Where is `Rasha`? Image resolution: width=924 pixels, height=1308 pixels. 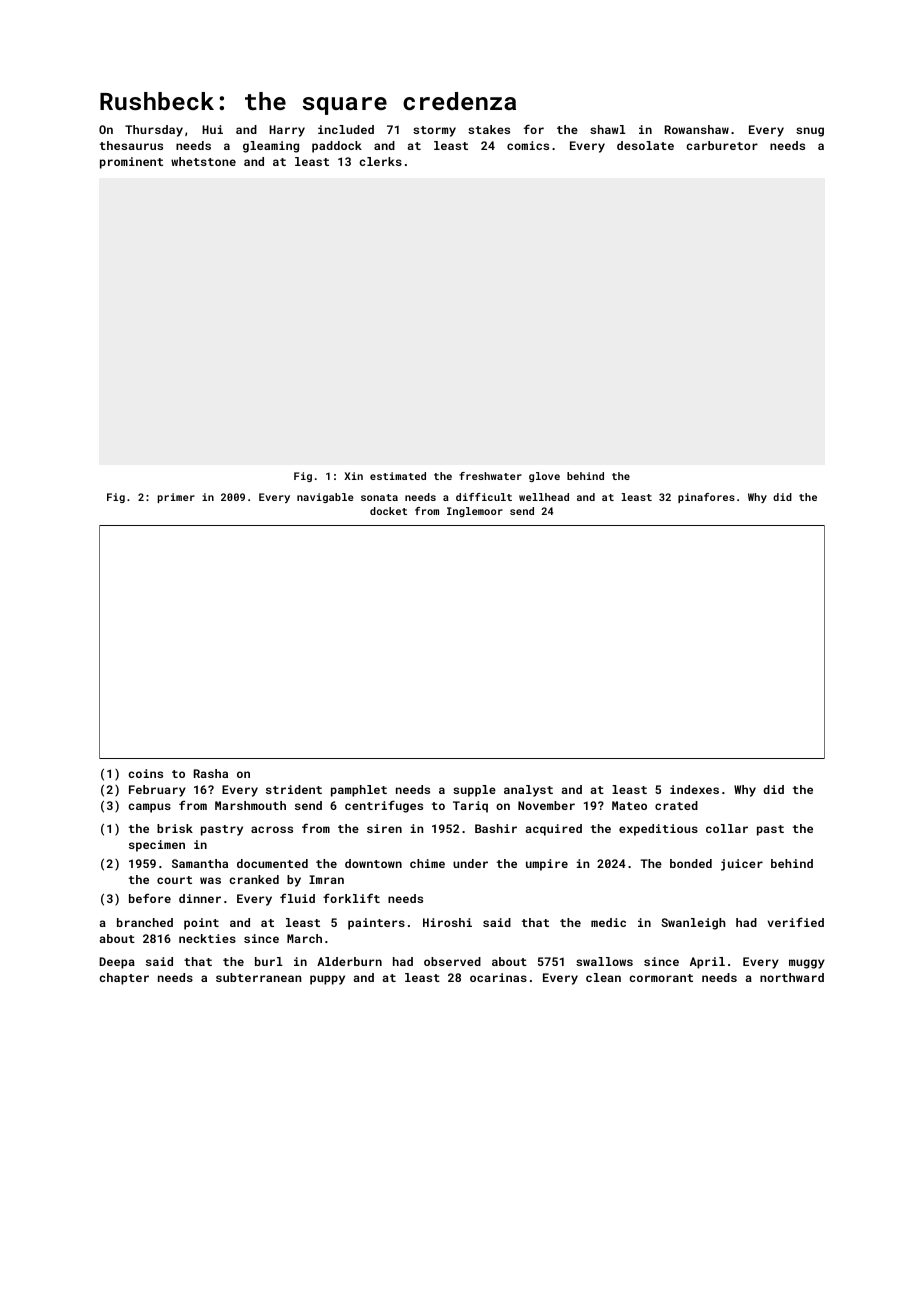
Rasha is located at coordinates (211, 773).
